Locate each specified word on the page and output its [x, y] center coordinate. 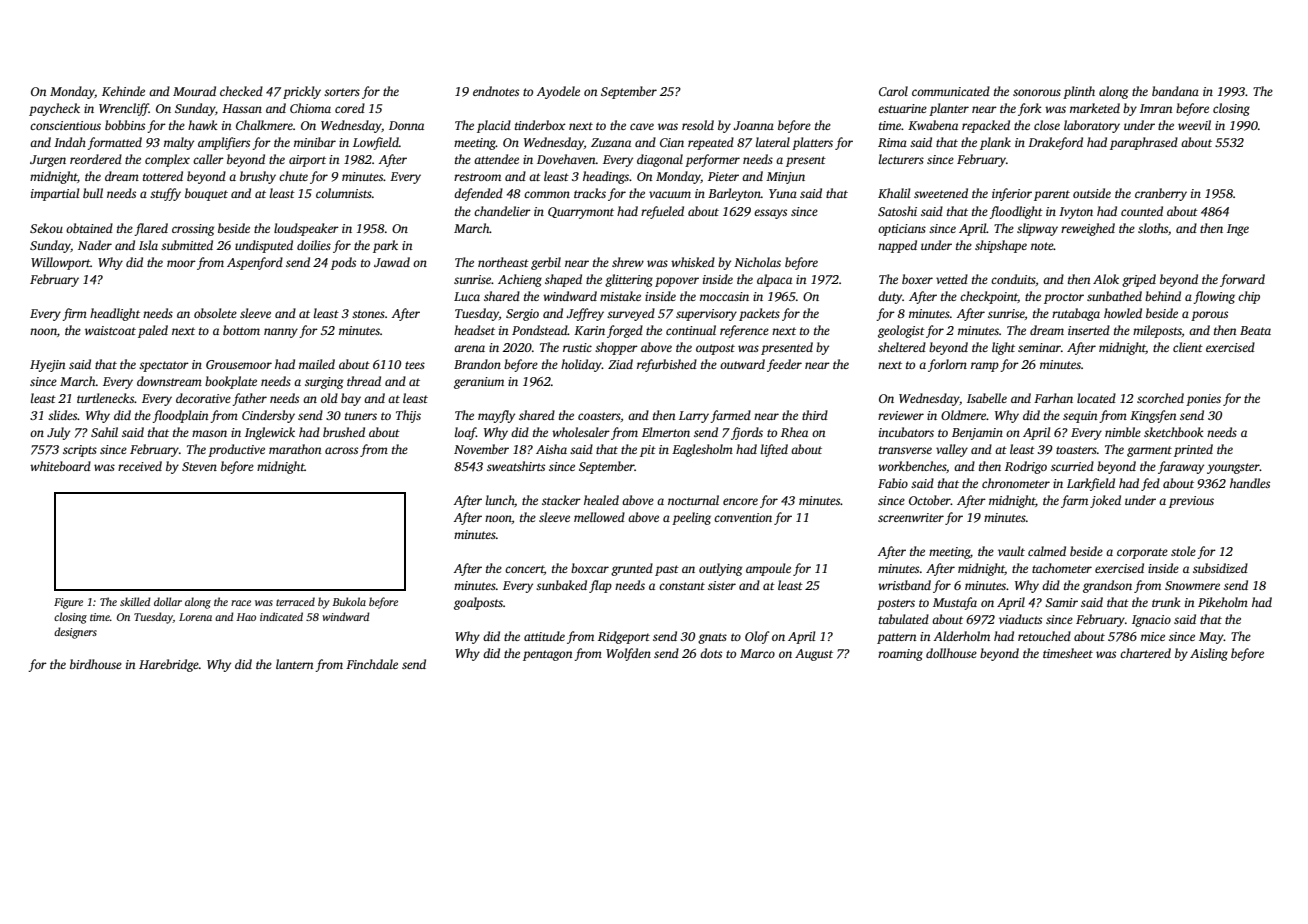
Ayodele [558, 92]
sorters [342, 92]
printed [1193, 450]
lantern [295, 664]
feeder [784, 365]
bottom [241, 330]
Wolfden [628, 654]
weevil [1194, 125]
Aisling [1209, 654]
